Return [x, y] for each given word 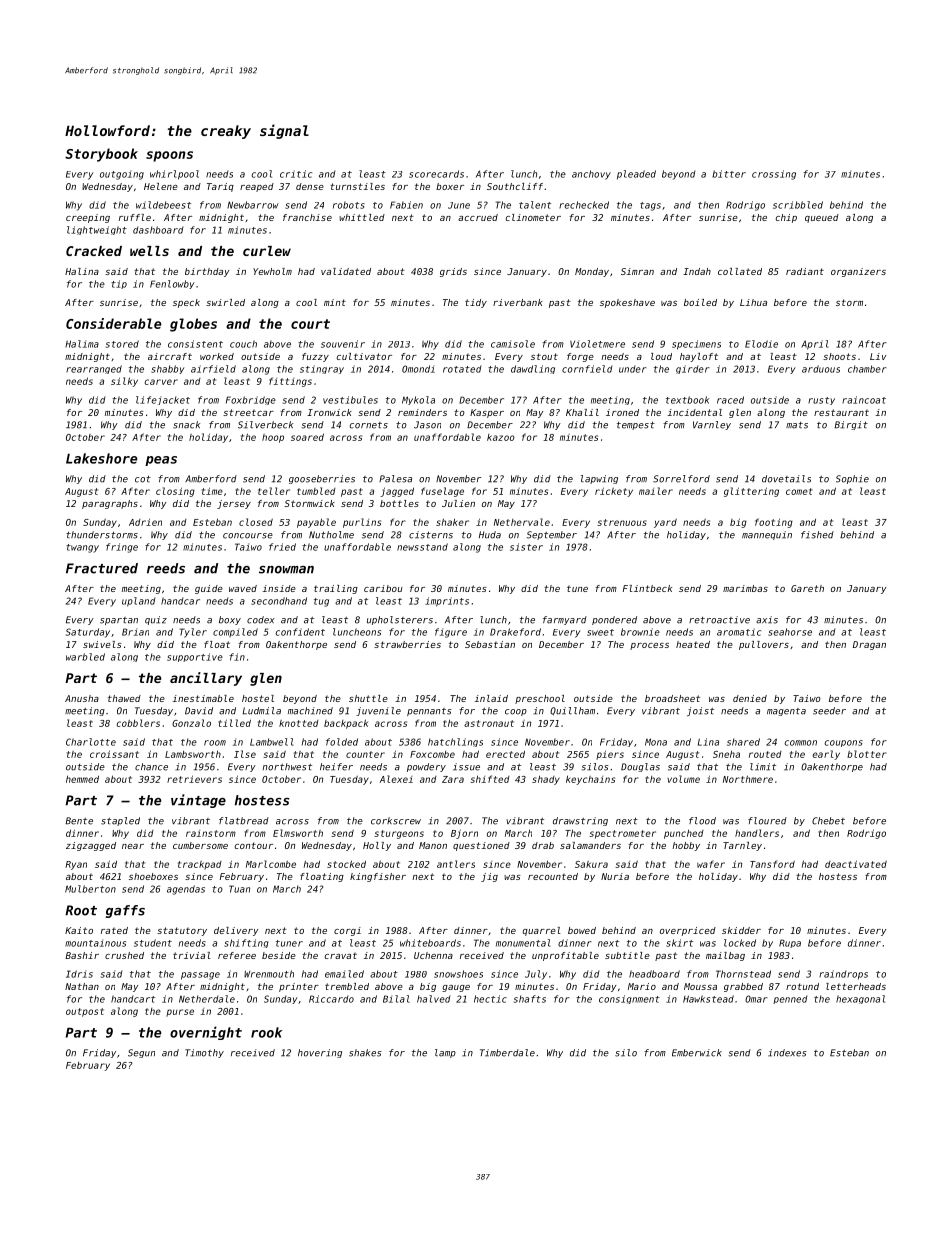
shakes [365, 1053]
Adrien [145, 522]
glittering [751, 492]
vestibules [350, 400]
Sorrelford [681, 479]
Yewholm [272, 271]
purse [180, 1013]
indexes [787, 1053]
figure [451, 633]
